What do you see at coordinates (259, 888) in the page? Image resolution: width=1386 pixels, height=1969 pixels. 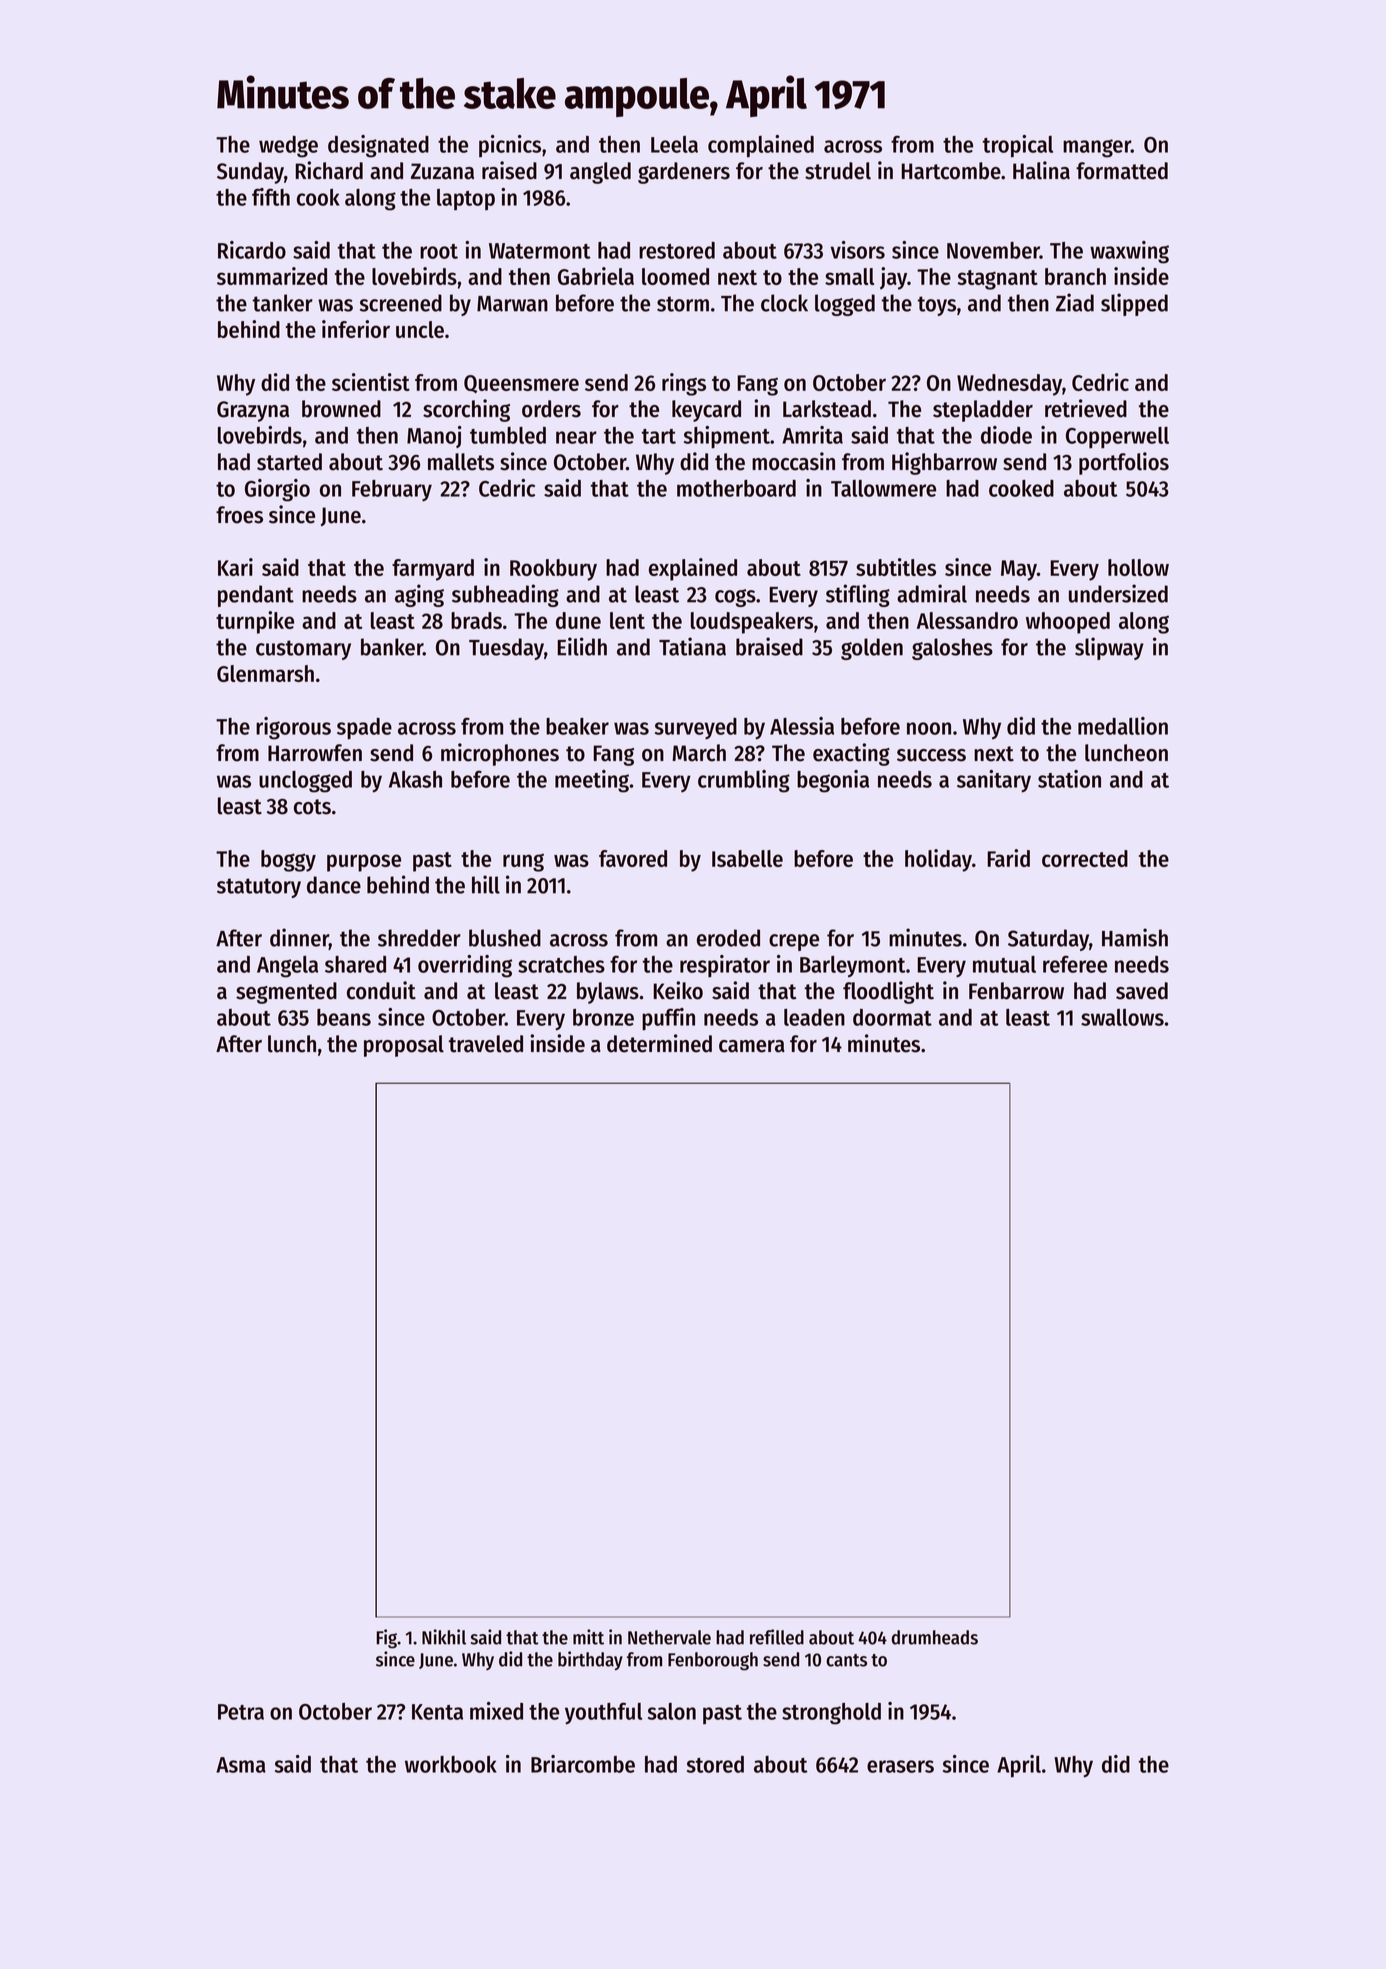 I see `statutory` at bounding box center [259, 888].
